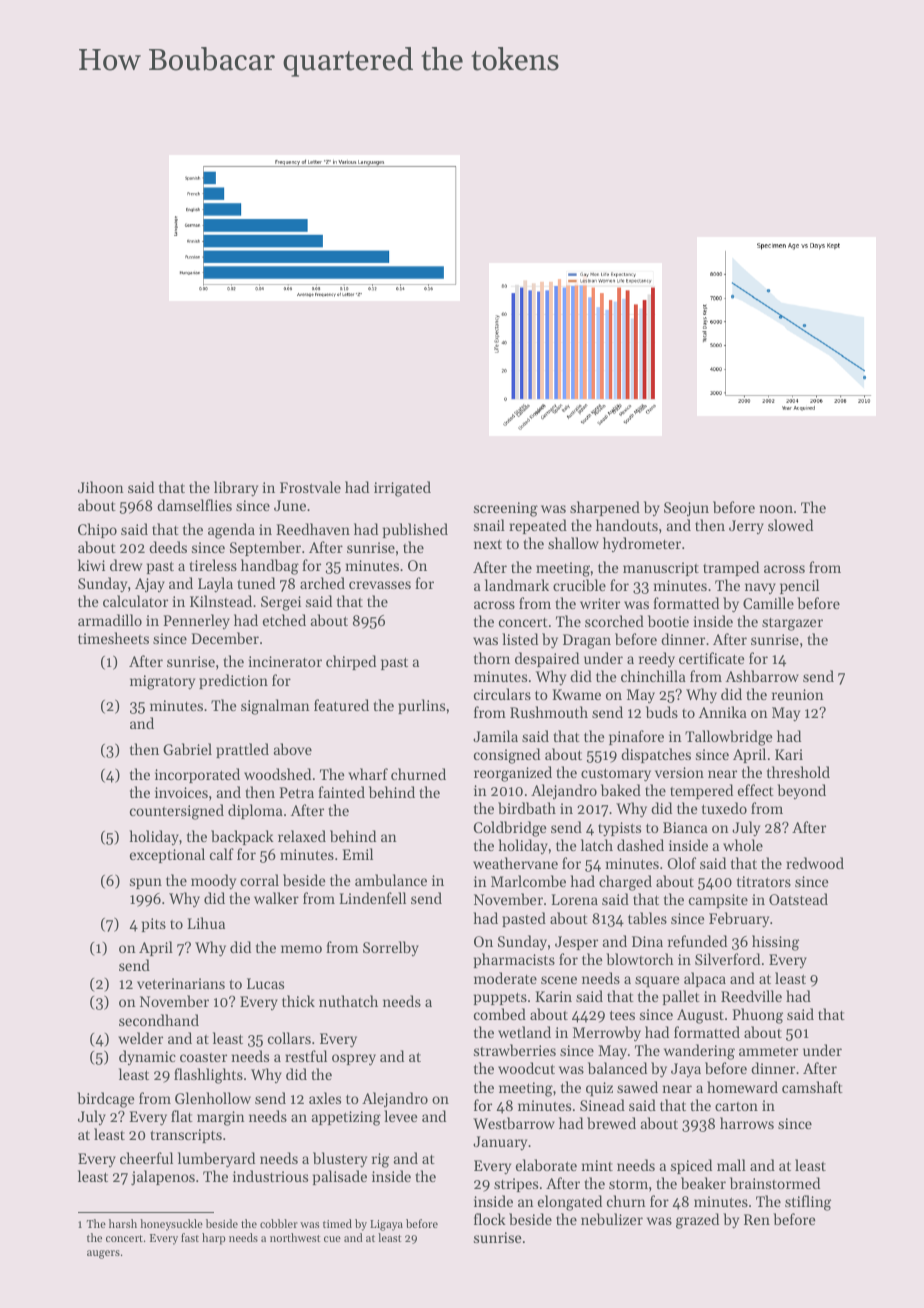 The image size is (924, 1308). I want to click on beyond, so click(801, 791).
